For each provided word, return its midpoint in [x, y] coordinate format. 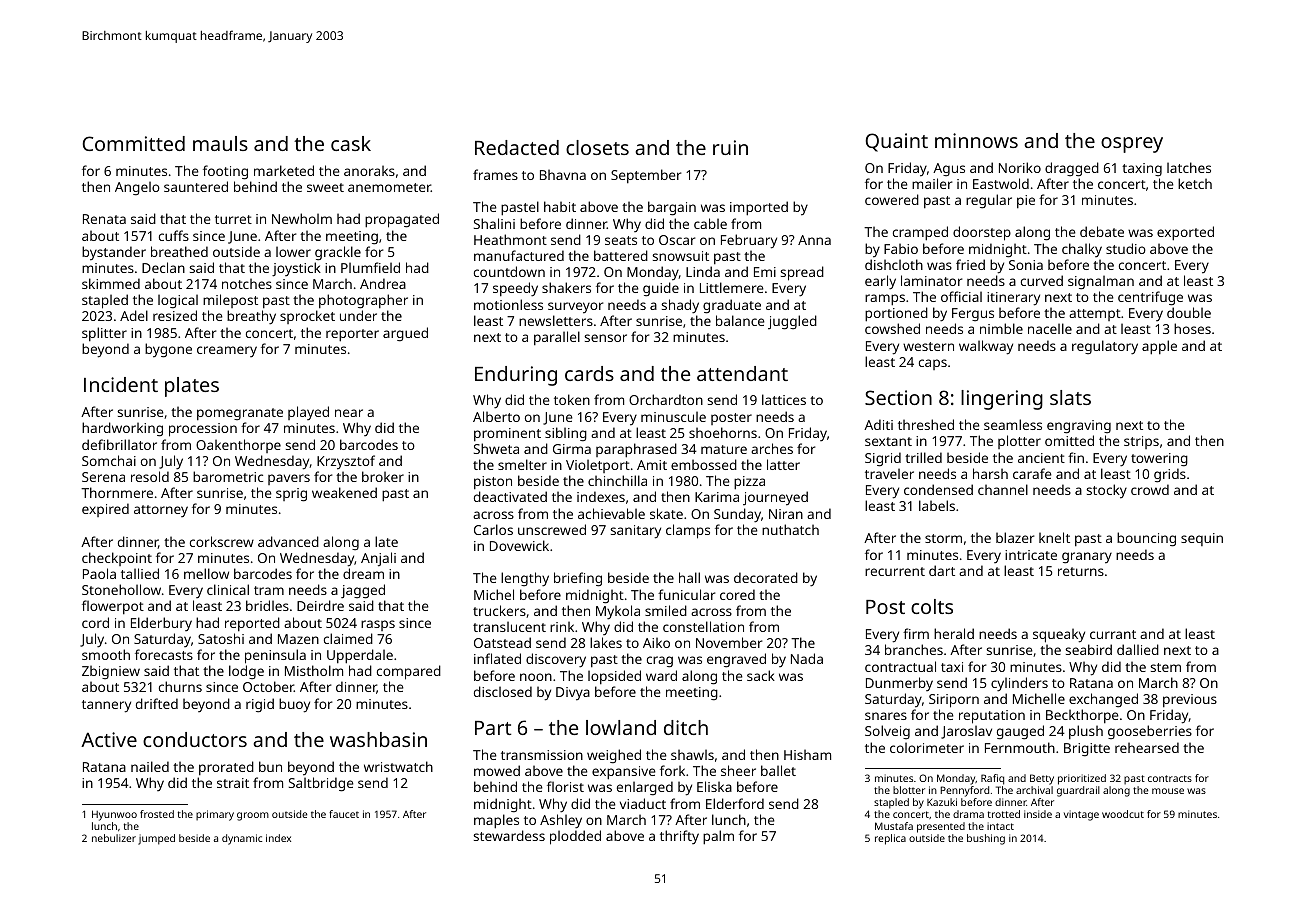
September [646, 176]
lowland [621, 727]
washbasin [378, 739]
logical [178, 301]
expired [105, 510]
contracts [1170, 778]
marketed [284, 170]
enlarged [645, 788]
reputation [992, 717]
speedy [515, 289]
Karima [717, 497]
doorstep [982, 233]
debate [1102, 231]
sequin [1202, 539]
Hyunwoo [114, 815]
